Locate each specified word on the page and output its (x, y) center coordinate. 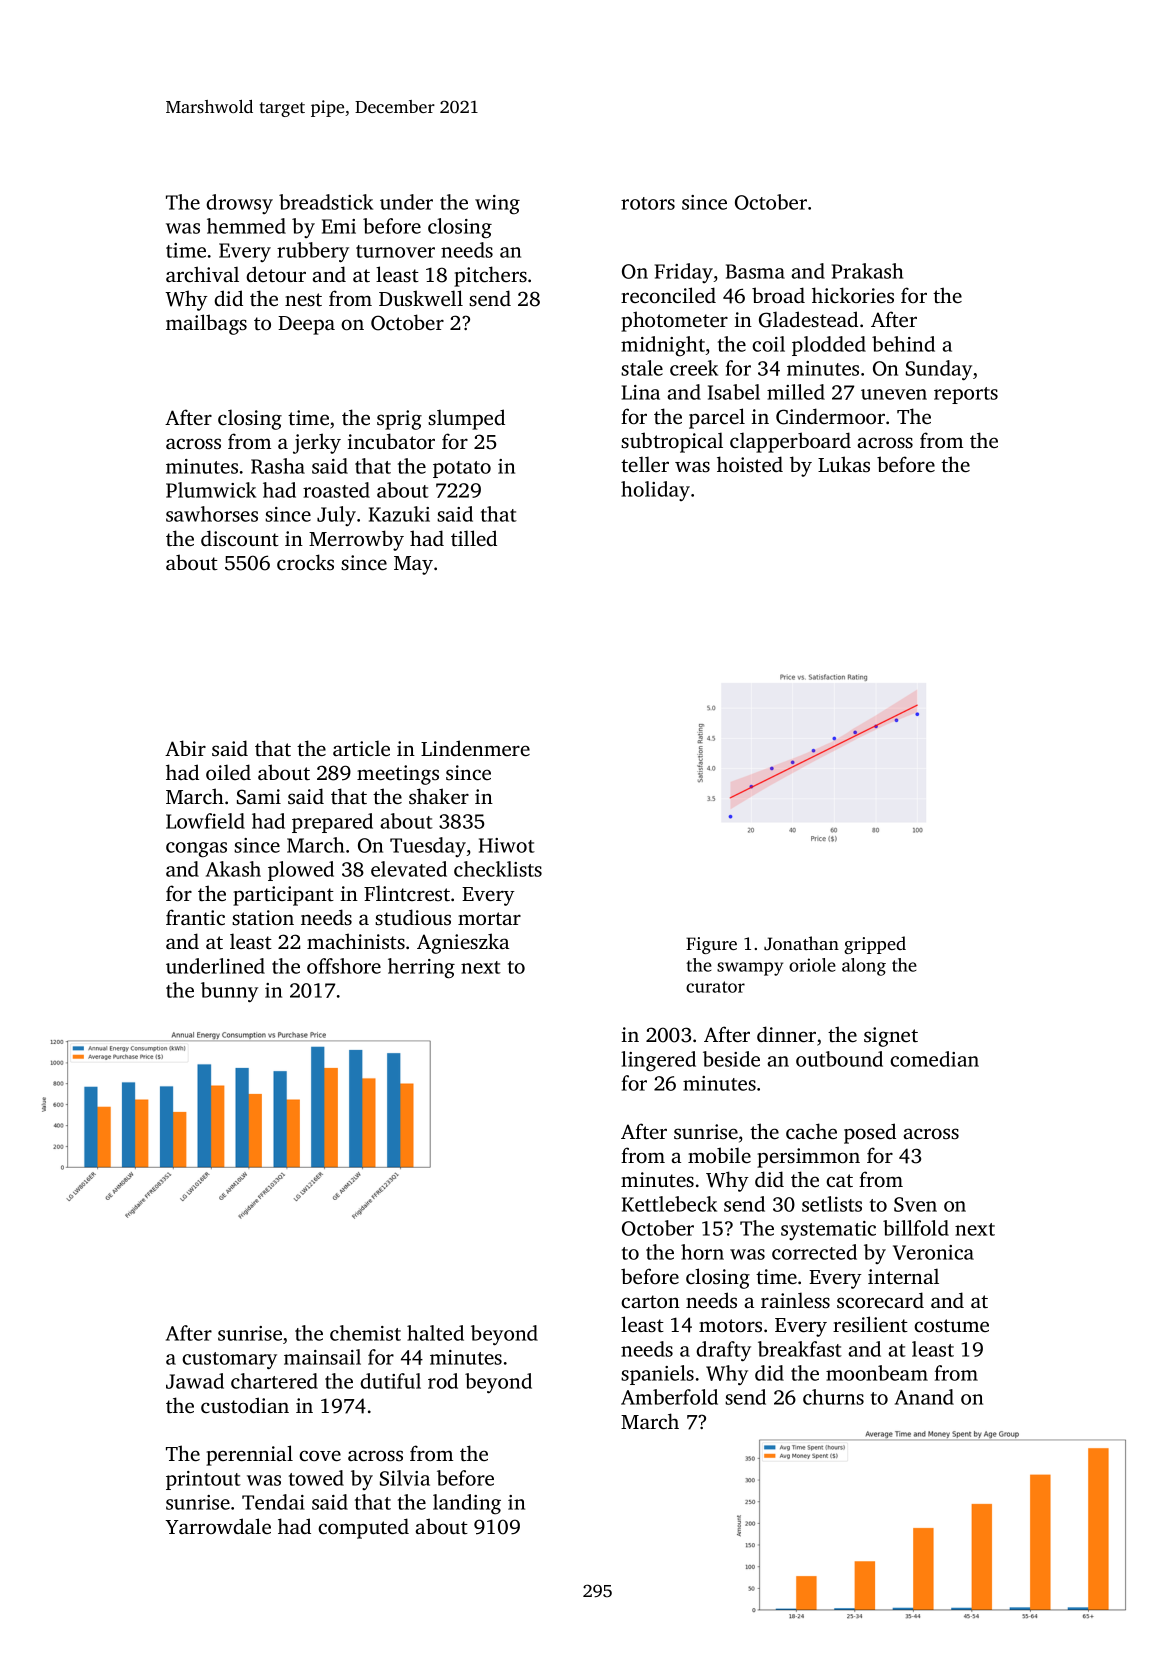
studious (413, 917)
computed (363, 1528)
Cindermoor (830, 416)
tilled (474, 538)
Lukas (844, 464)
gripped (875, 945)
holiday (655, 491)
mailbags (206, 324)
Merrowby (356, 540)
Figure (711, 945)
